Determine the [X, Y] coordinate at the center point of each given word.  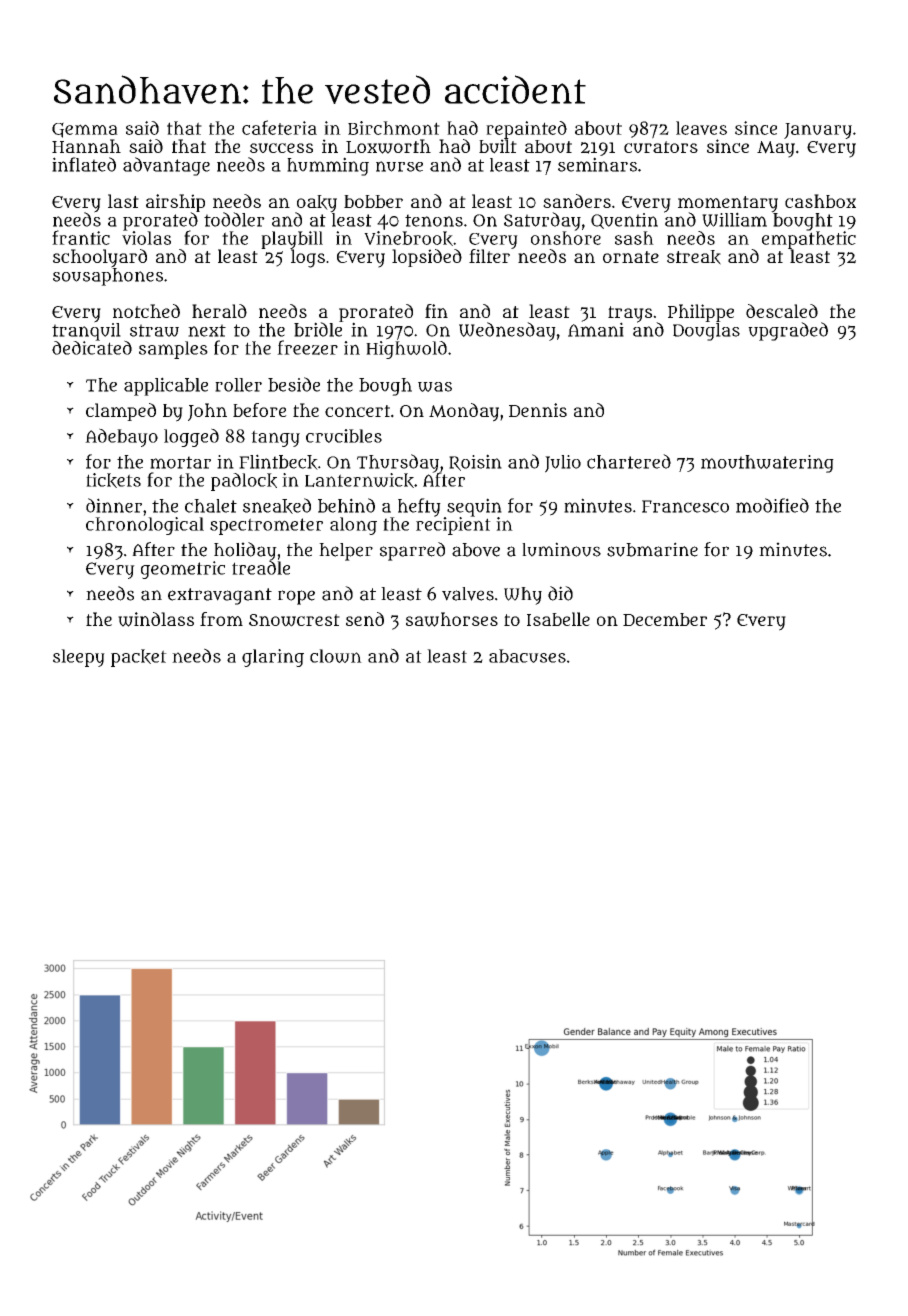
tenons [434, 220]
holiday [245, 551]
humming [328, 166]
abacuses [527, 656]
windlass [156, 619]
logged [191, 437]
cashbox [820, 201]
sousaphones [108, 277]
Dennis [538, 410]
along [353, 526]
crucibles [344, 436]
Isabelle [558, 619]
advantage [166, 166]
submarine [652, 549]
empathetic [809, 240]
